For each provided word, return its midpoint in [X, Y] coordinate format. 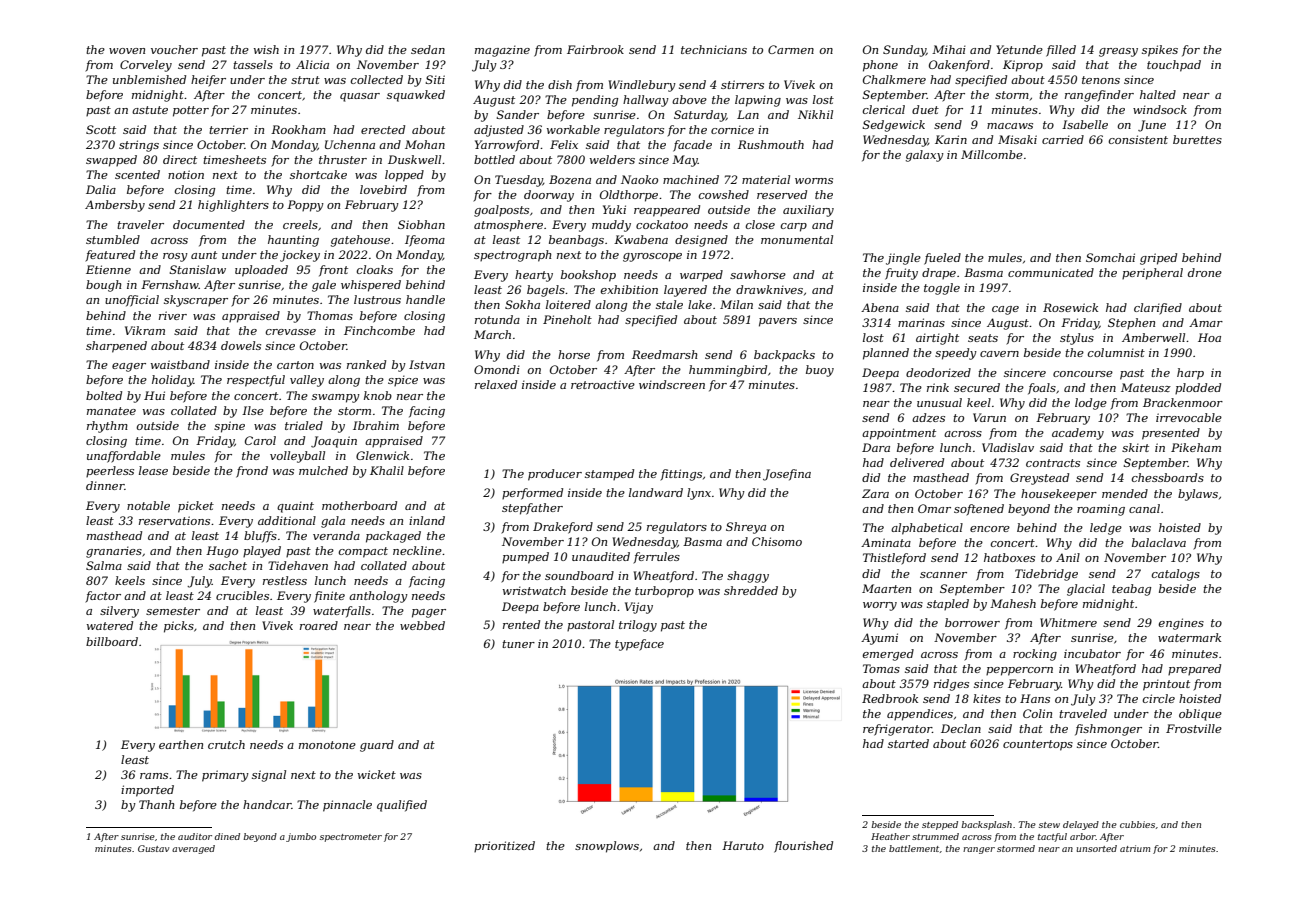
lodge [1091, 404]
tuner [518, 644]
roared [319, 625]
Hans [1035, 698]
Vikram [145, 330]
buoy [820, 371]
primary [225, 776]
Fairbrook [595, 49]
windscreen [672, 384]
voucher [174, 49]
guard [377, 746]
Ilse [253, 410]
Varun [989, 417]
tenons [1101, 80]
